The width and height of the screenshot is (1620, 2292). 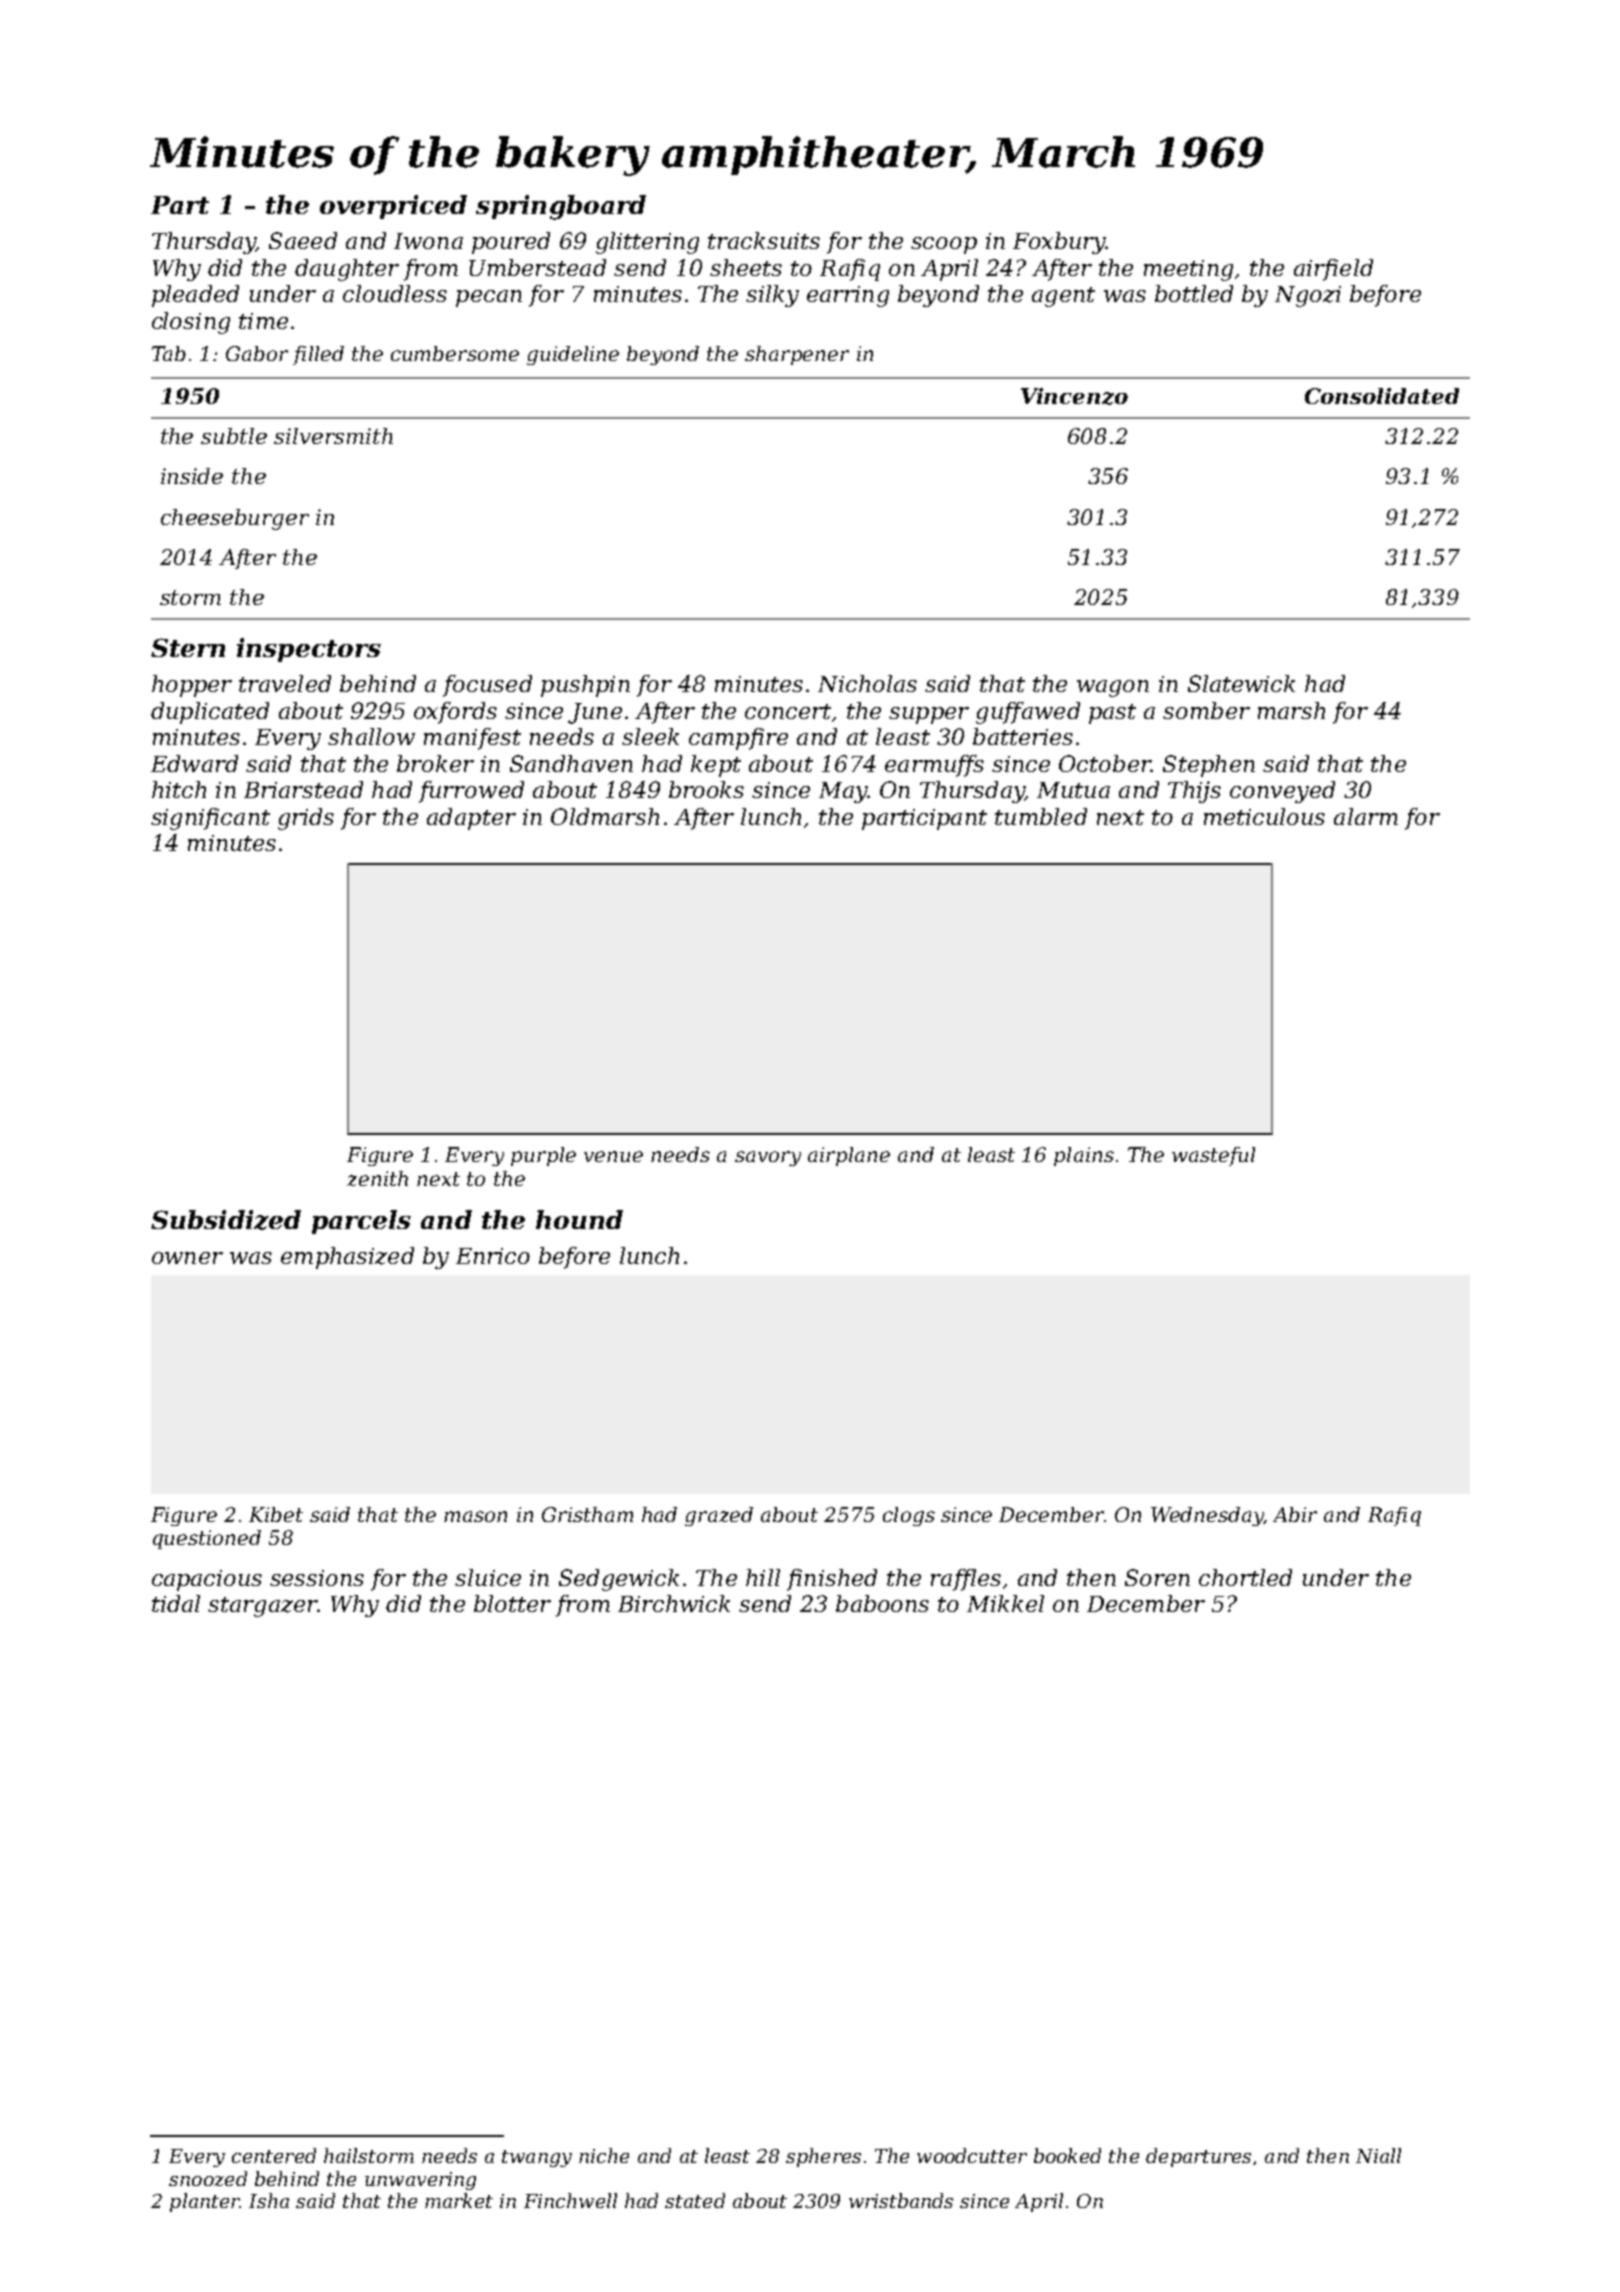 What do you see at coordinates (176, 1603) in the screenshot?
I see `tidal` at bounding box center [176, 1603].
